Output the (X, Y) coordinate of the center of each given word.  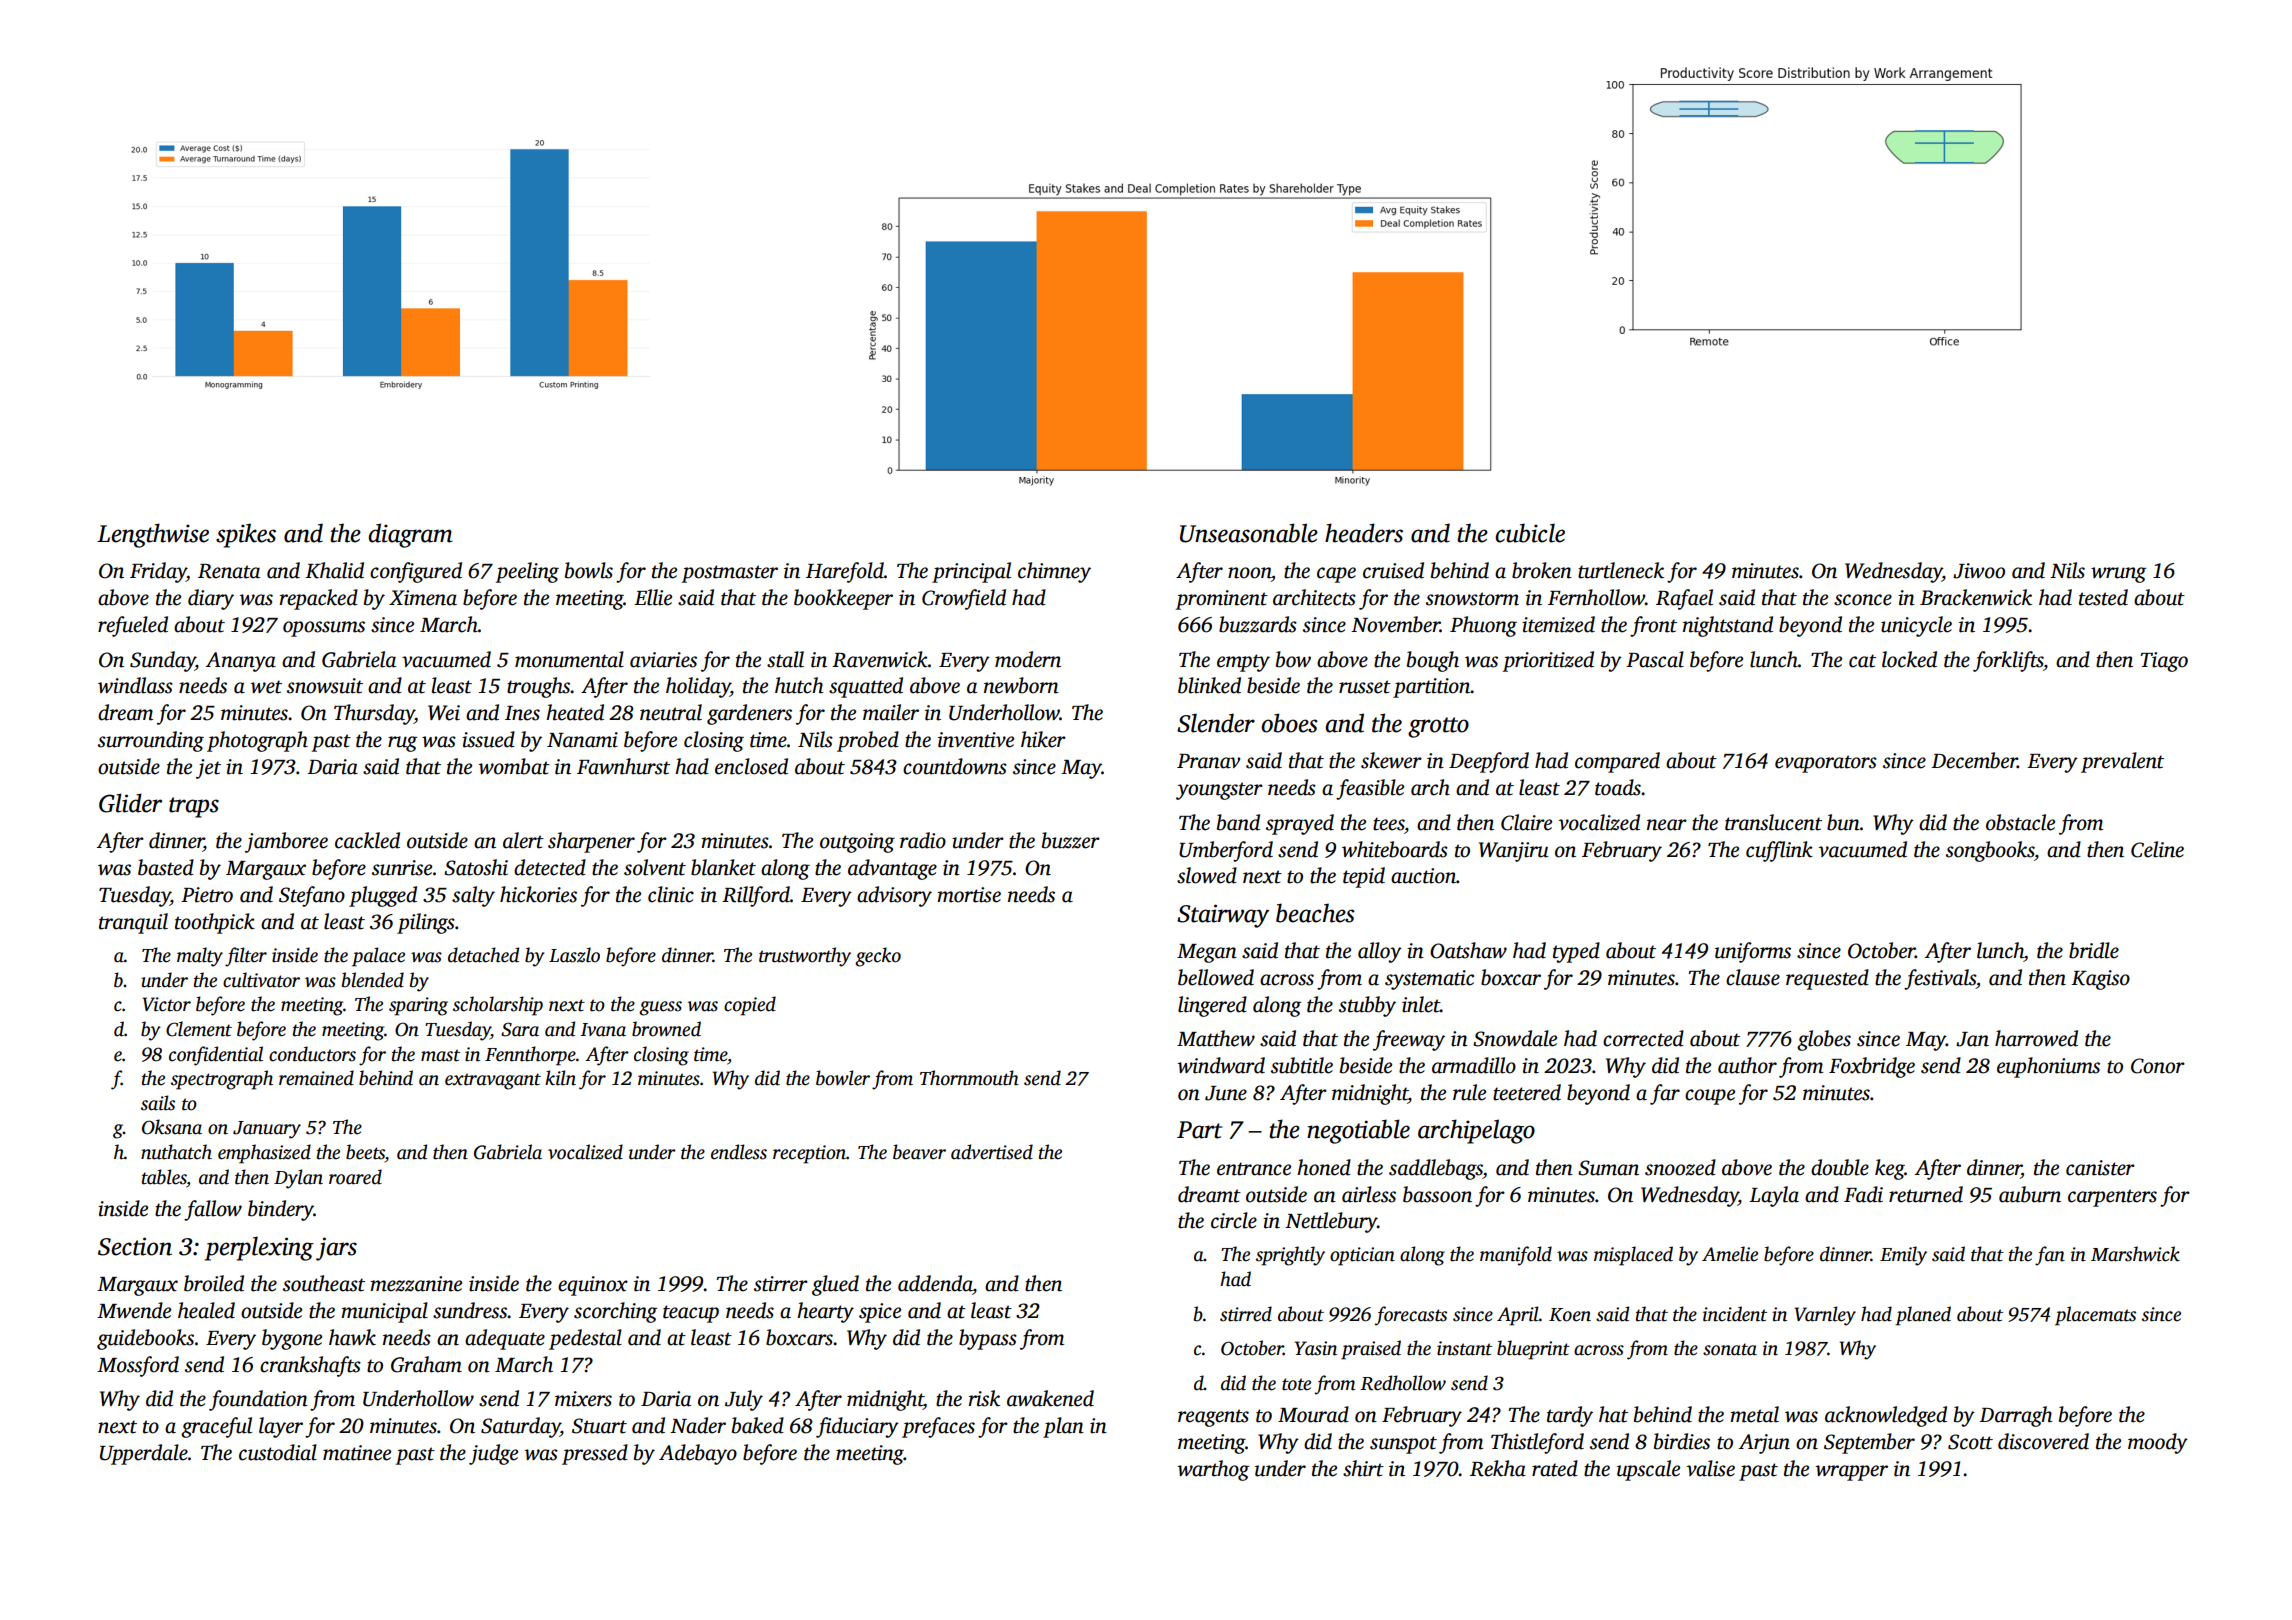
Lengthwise (153, 535)
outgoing (857, 843)
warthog (1213, 1470)
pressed (595, 1454)
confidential (216, 1056)
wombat (514, 766)
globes (1824, 1040)
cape (1336, 575)
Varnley (1825, 1316)
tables (164, 1177)
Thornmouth (969, 1078)
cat (1862, 661)
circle (1234, 1220)
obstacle (2020, 822)
